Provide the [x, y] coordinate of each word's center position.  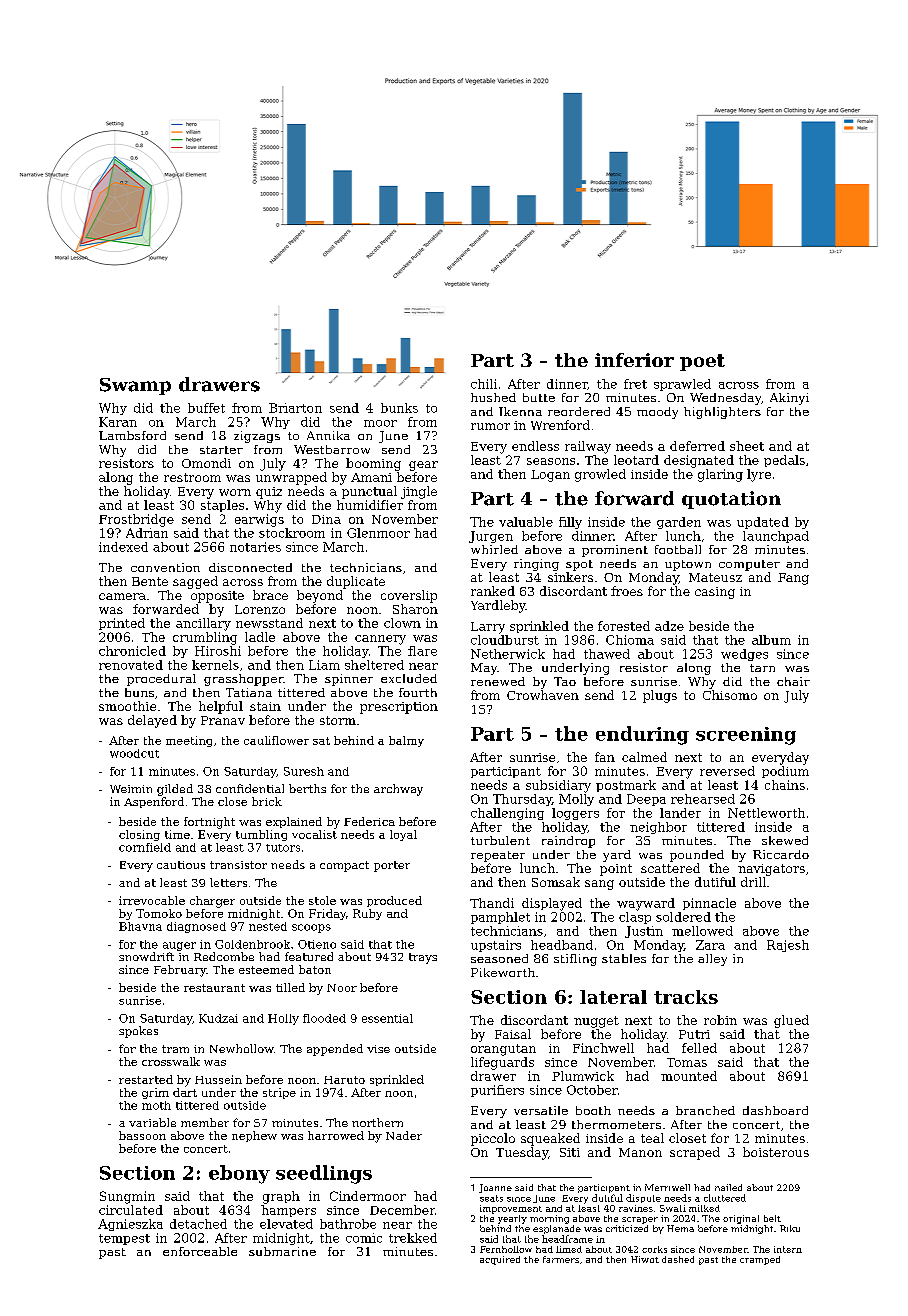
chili [484, 384]
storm [338, 720]
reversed [727, 771]
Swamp [135, 386]
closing [139, 835]
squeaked [550, 1139]
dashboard [775, 1110]
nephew [254, 1136]
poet [702, 362]
